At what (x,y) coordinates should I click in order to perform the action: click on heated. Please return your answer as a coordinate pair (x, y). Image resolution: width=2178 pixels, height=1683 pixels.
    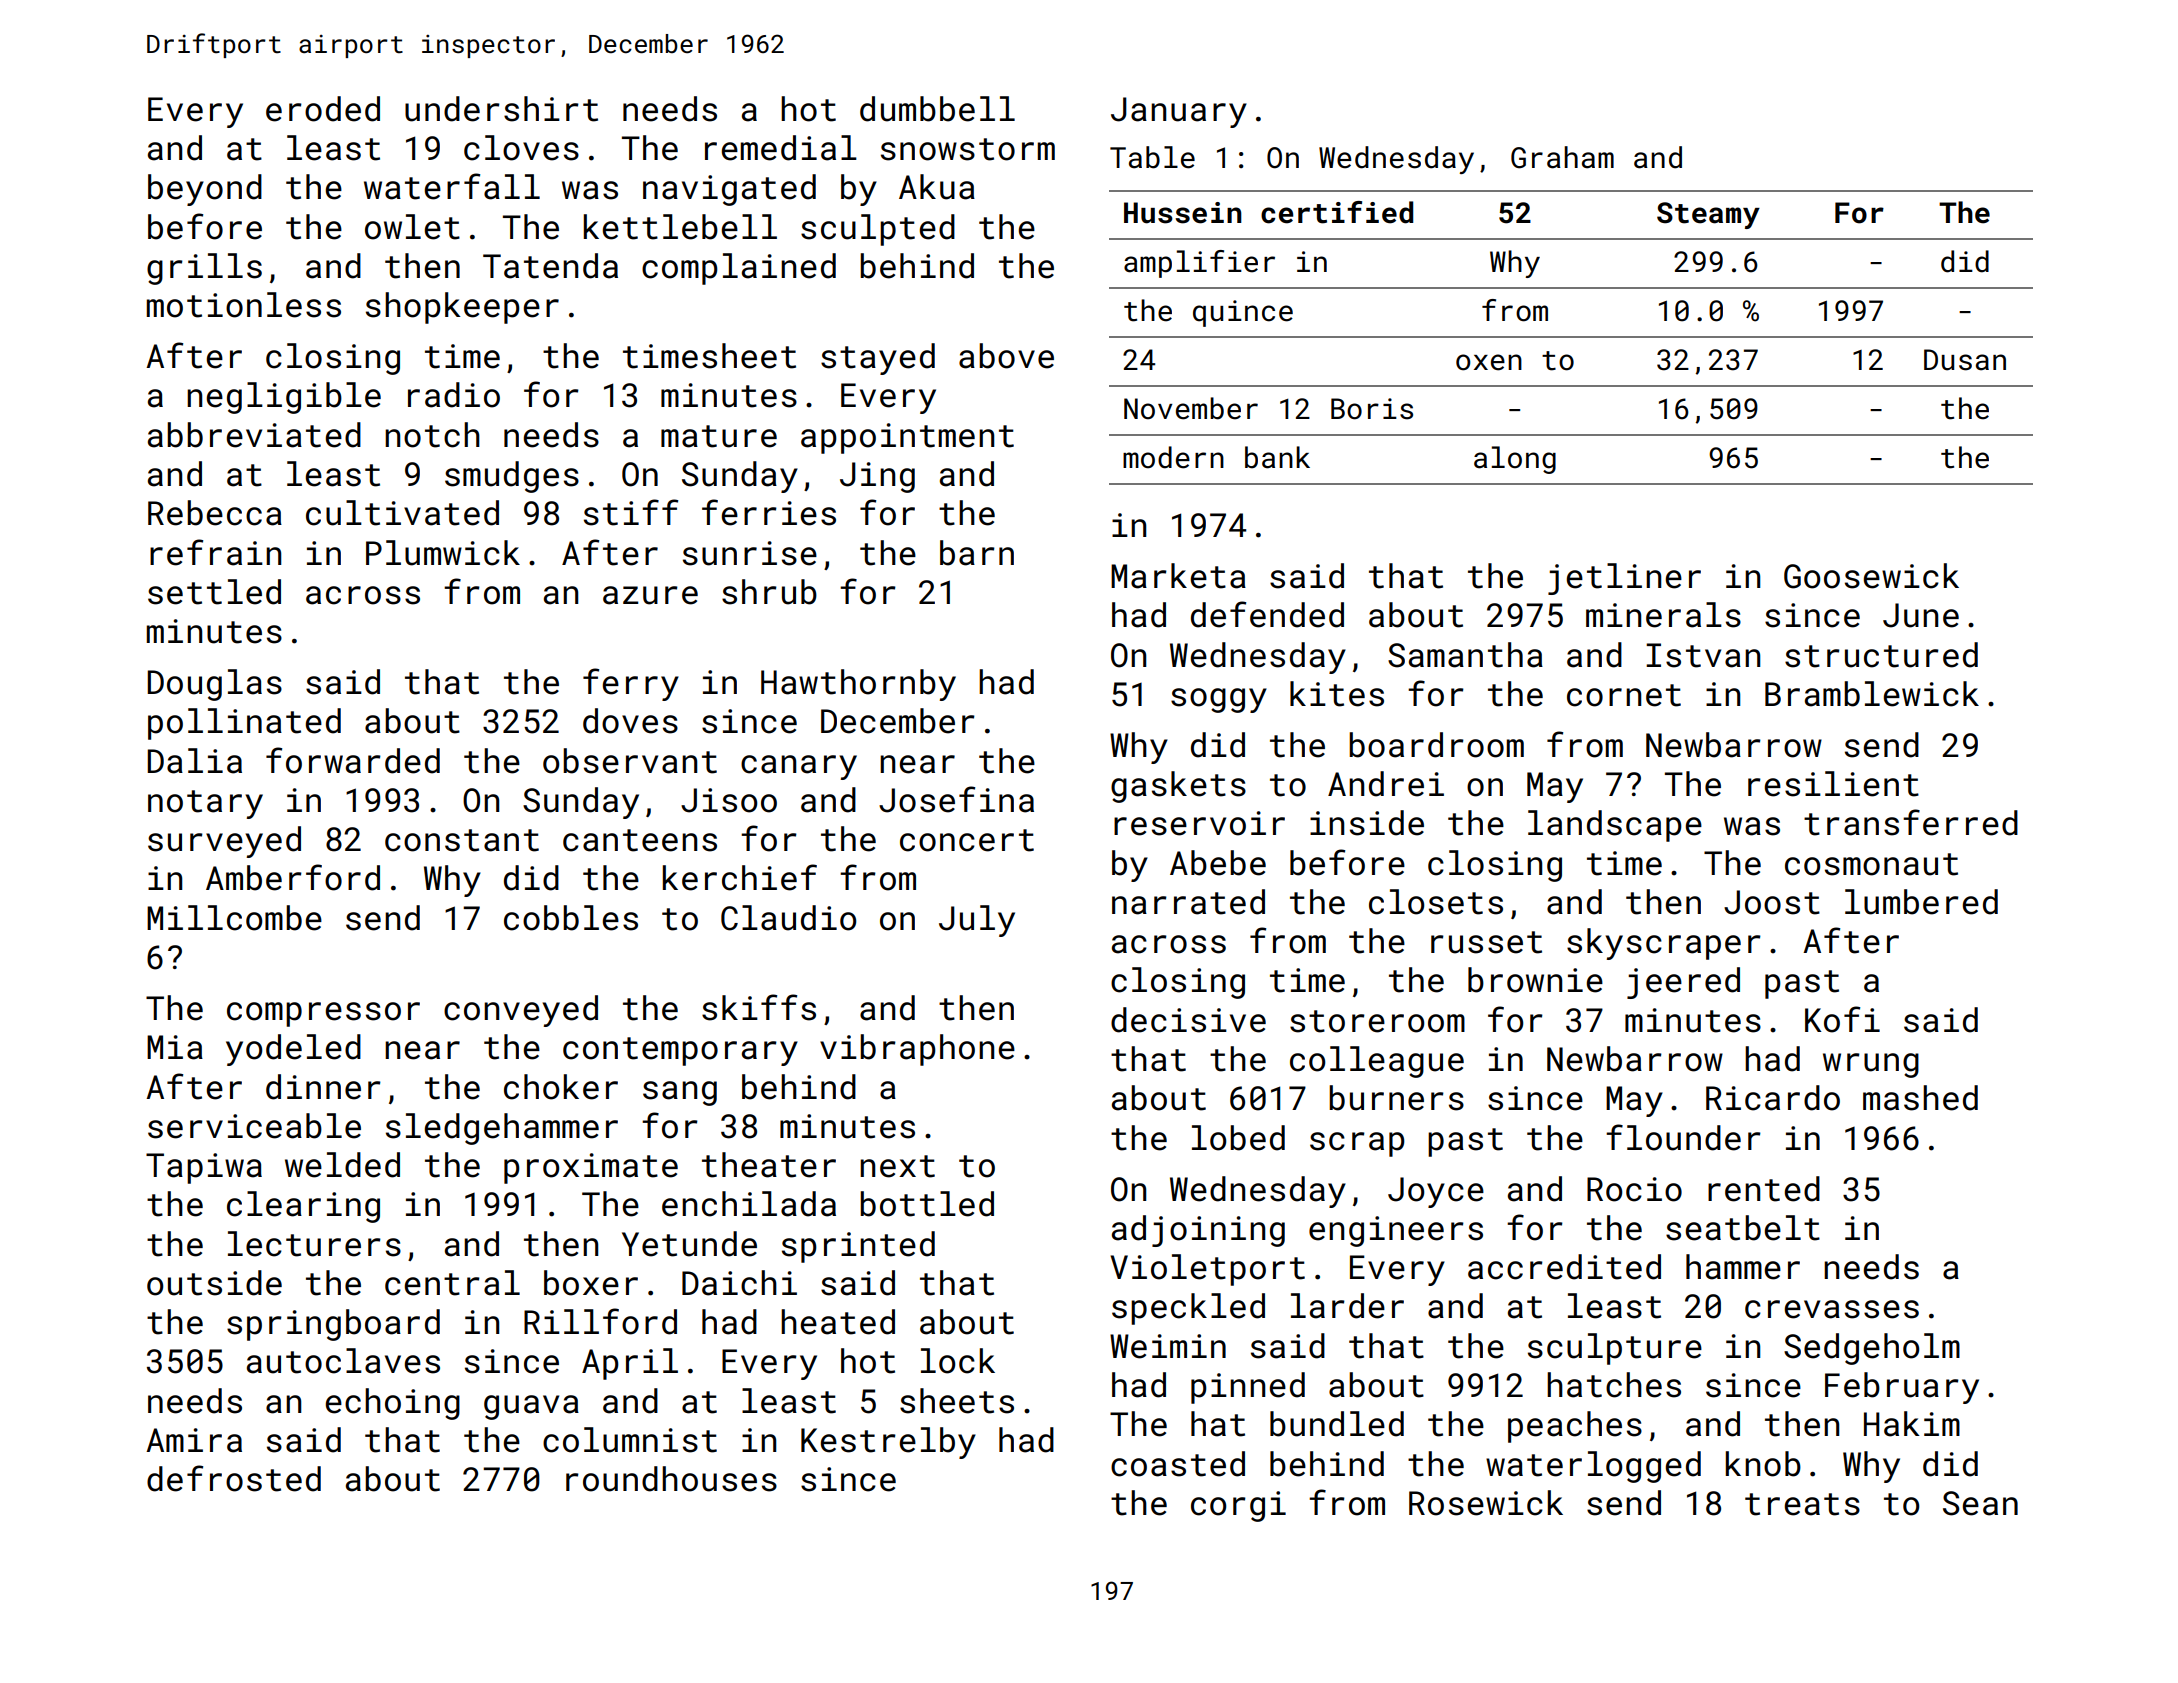
    Looking at the image, I should click on (838, 1322).
